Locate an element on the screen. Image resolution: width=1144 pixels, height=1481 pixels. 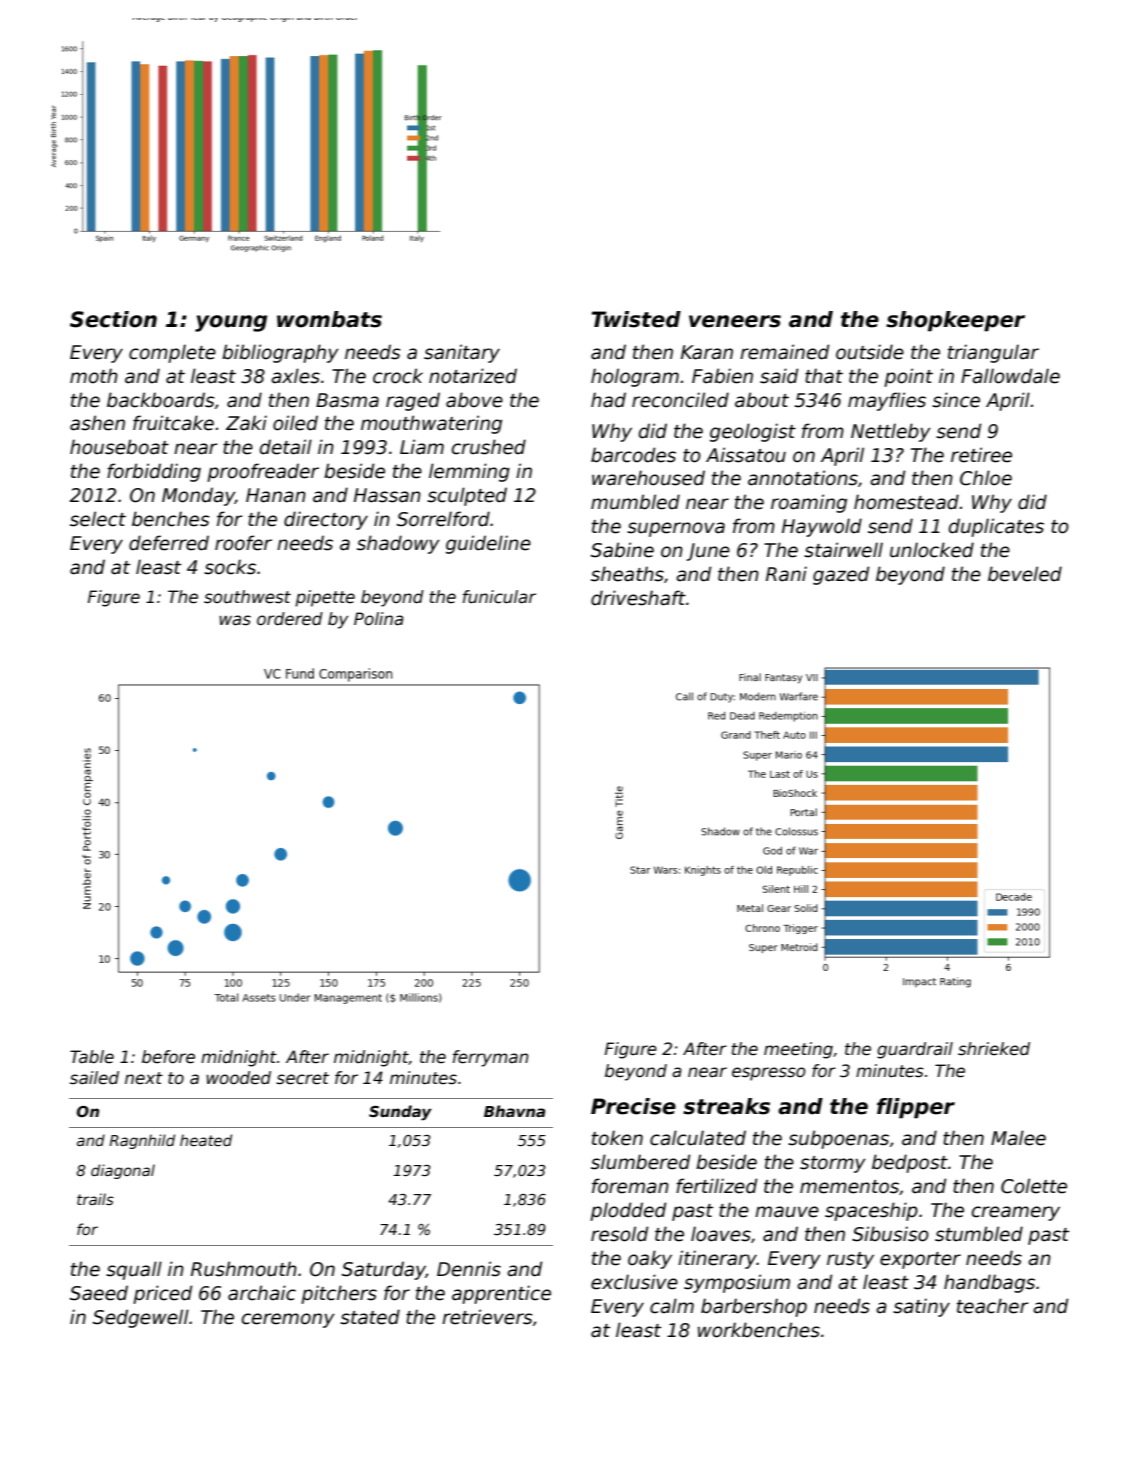
retrievers is located at coordinates (487, 1317).
